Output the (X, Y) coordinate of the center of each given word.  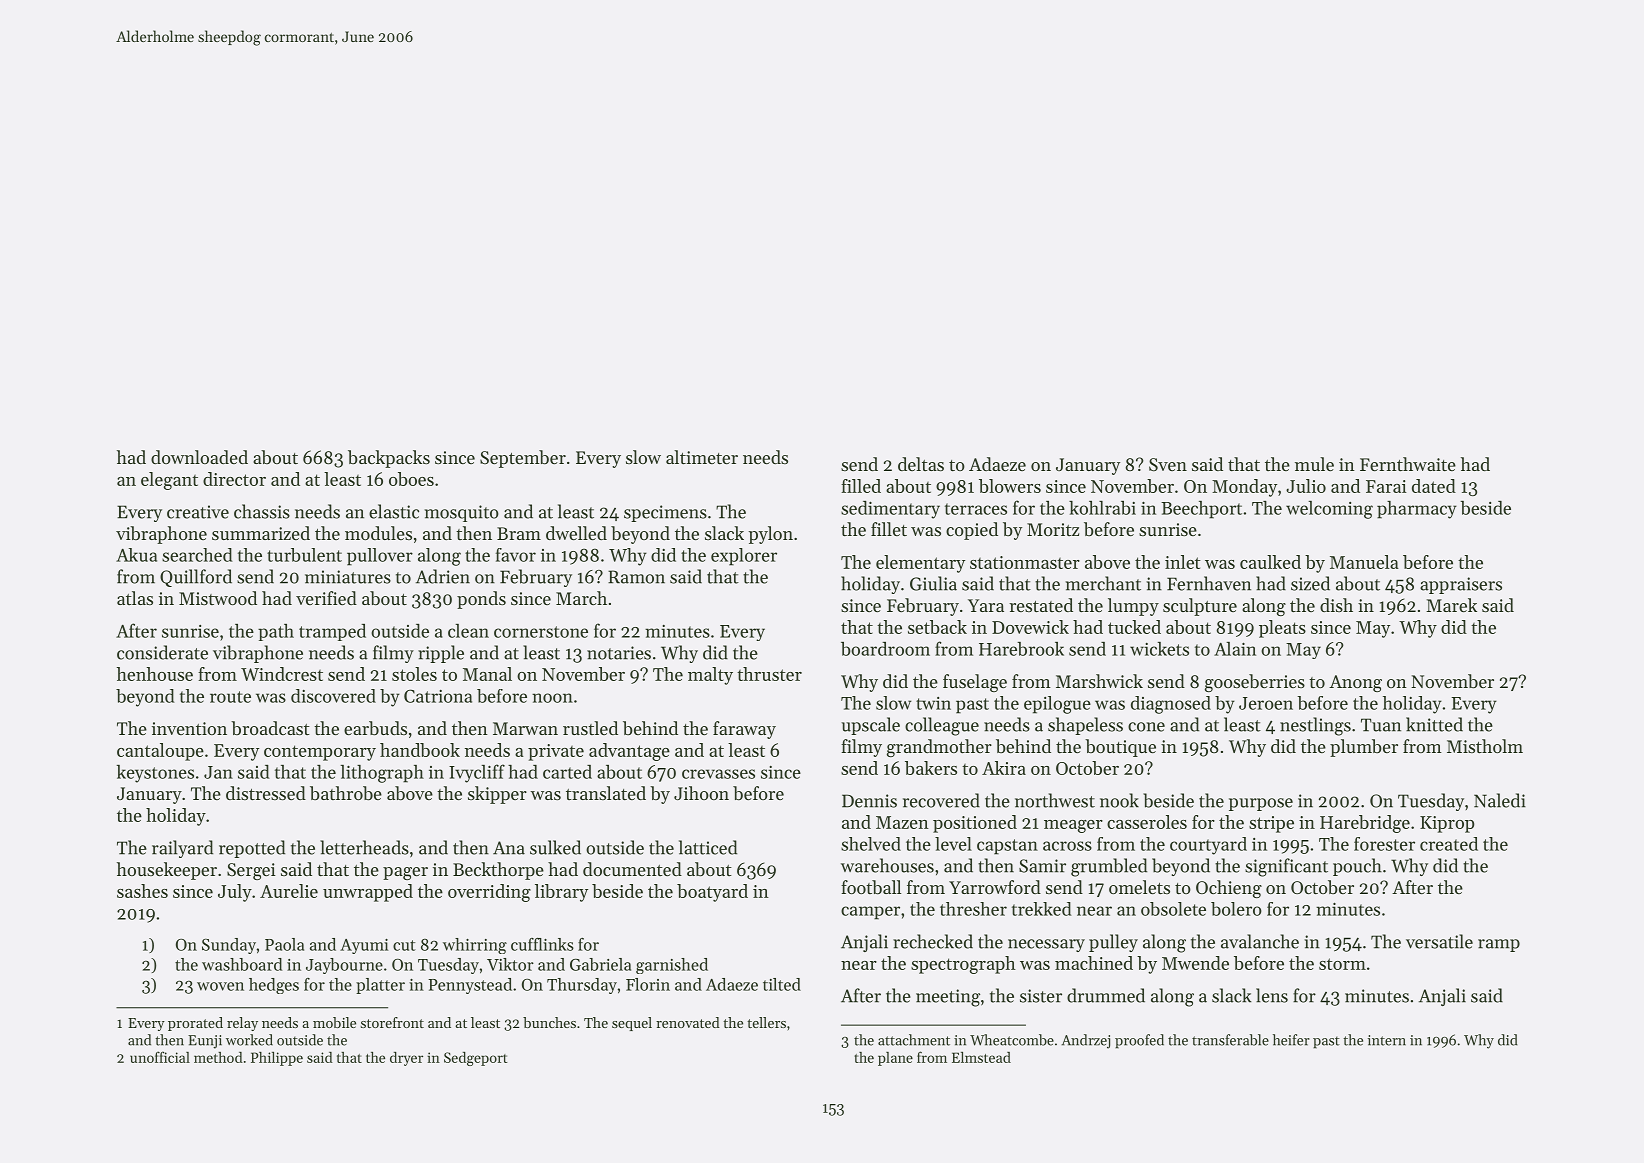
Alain (1235, 649)
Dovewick (1030, 627)
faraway (744, 730)
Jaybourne (344, 966)
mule (1314, 464)
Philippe (277, 1059)
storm (1342, 964)
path (276, 632)
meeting (948, 998)
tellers (766, 1022)
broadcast (270, 728)
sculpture (1200, 607)
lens (1272, 995)
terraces (976, 509)
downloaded (199, 457)
